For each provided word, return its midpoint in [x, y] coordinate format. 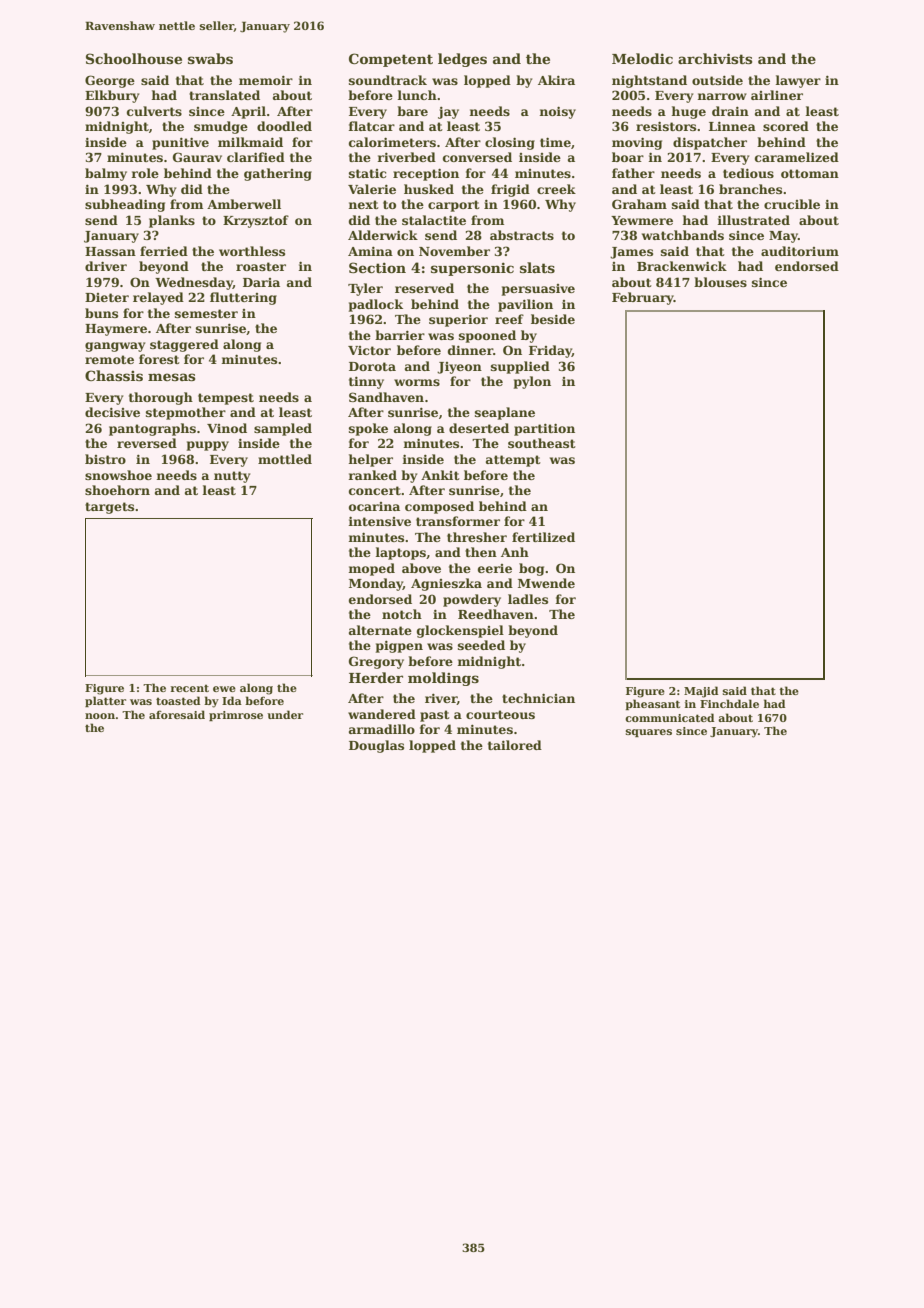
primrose [236, 716]
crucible [792, 204]
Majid [701, 692]
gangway [115, 347]
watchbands [683, 235]
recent [190, 688]
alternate [380, 630]
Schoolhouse [134, 58]
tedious [748, 173]
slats [537, 267]
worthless [252, 251]
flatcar [371, 126]
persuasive [538, 290]
